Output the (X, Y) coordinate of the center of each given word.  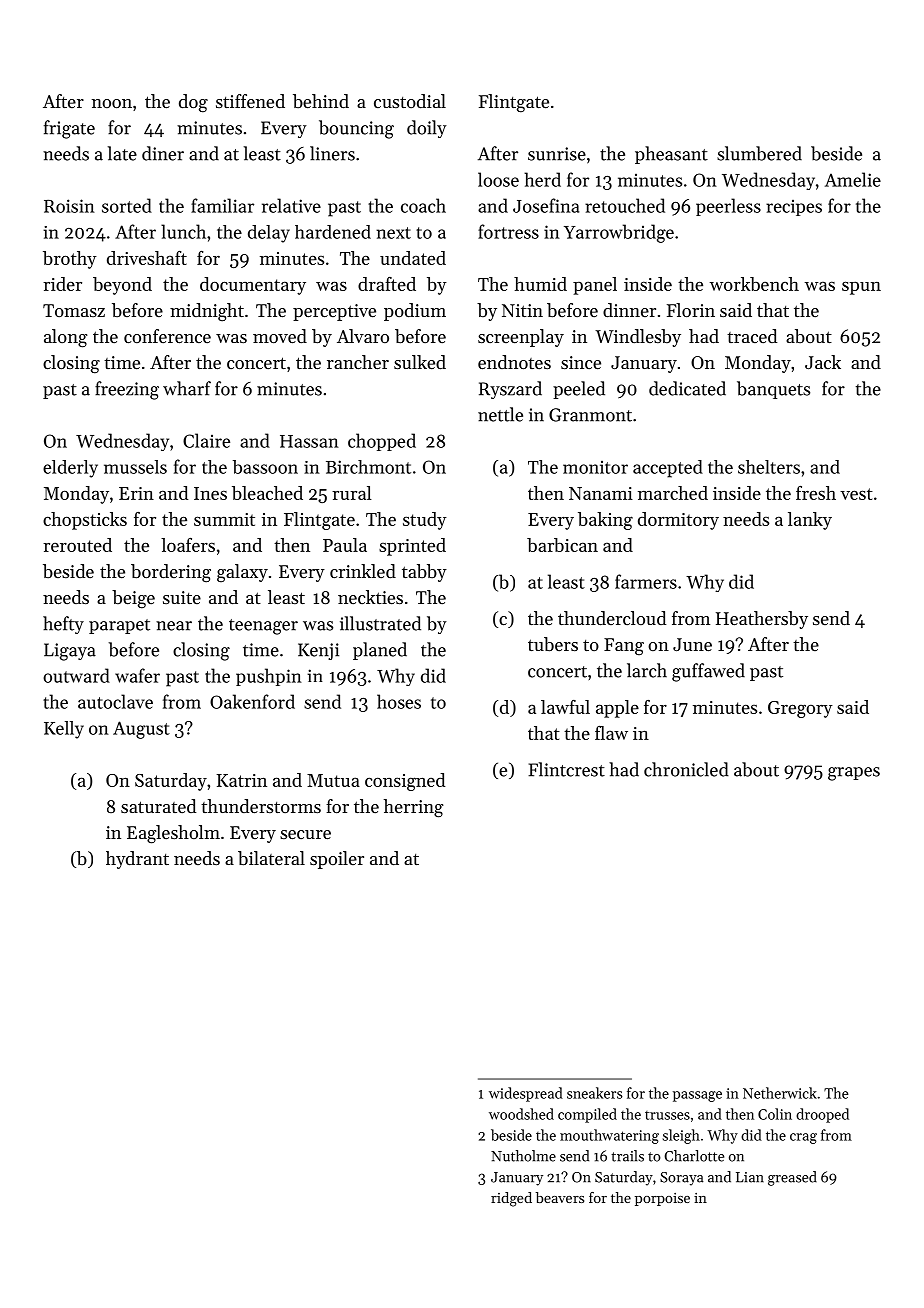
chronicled (686, 769)
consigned (405, 782)
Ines (210, 493)
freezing (127, 390)
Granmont (590, 415)
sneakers (595, 1093)
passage (697, 1096)
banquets (773, 390)
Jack (823, 362)
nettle (500, 414)
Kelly (64, 730)
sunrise (557, 154)
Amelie (853, 179)
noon (112, 103)
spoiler (337, 860)
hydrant (137, 860)
